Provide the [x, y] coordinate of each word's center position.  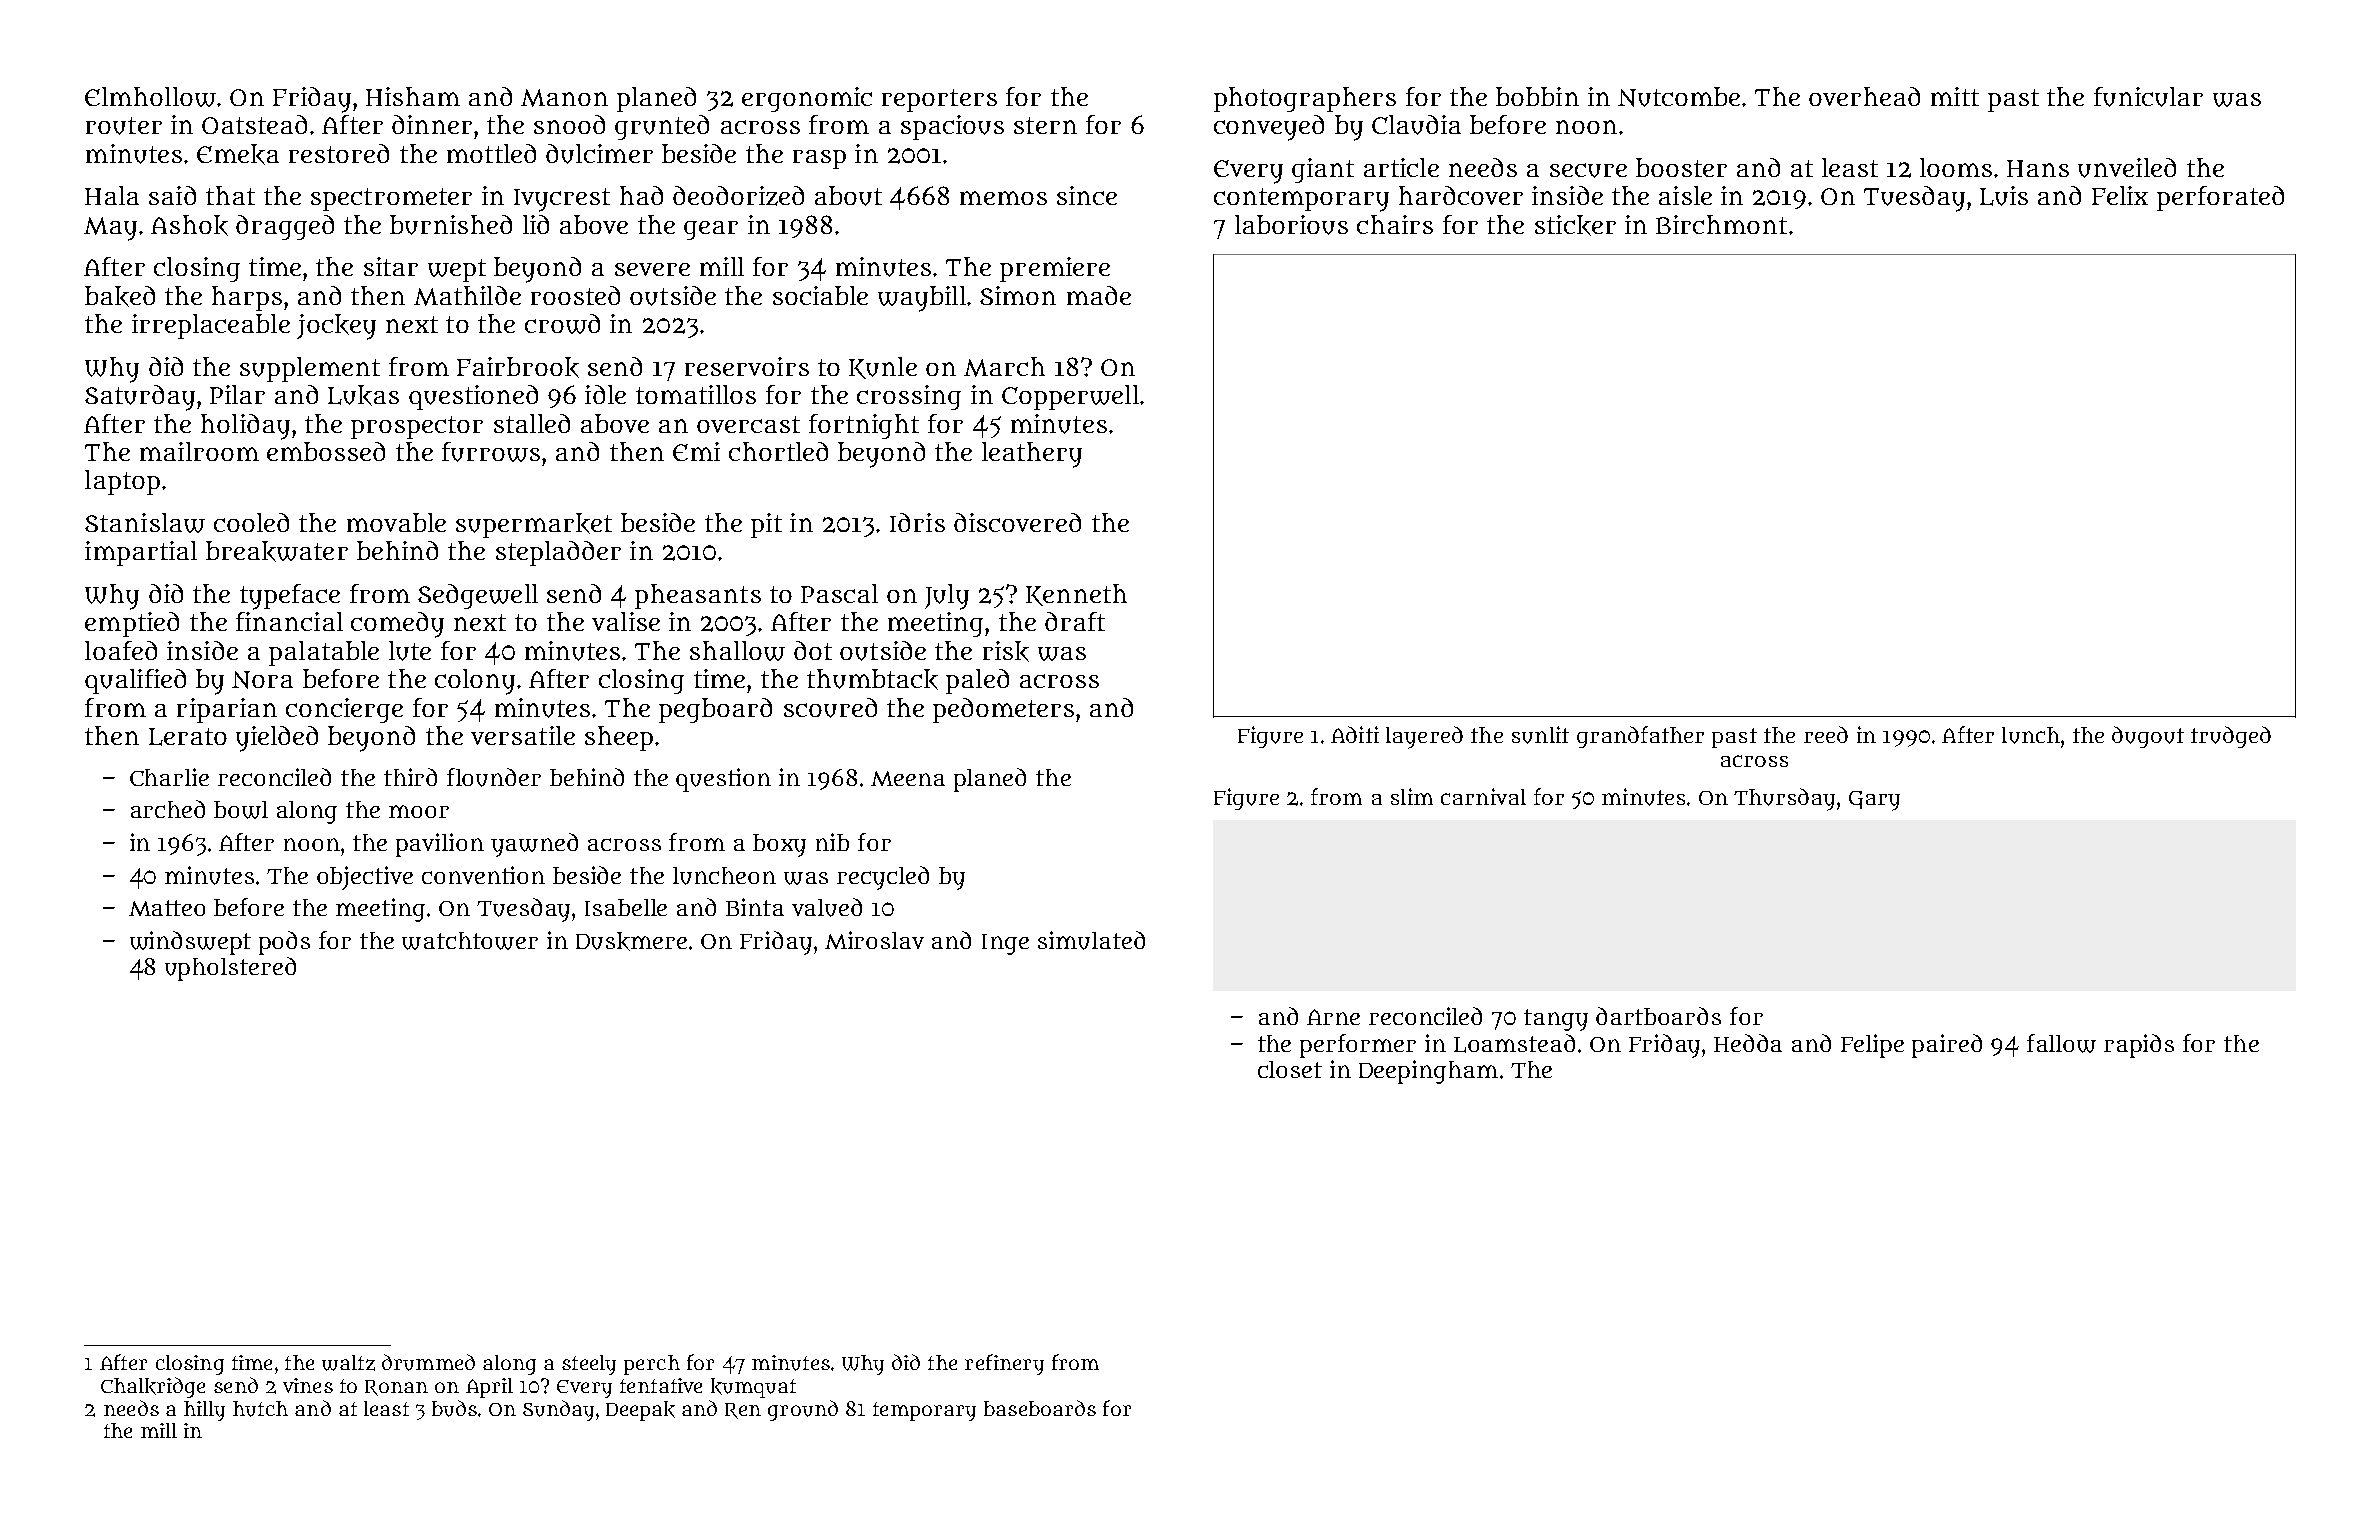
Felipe [1872, 1046]
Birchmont [1721, 224]
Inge [1005, 944]
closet [1290, 1069]
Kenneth [1076, 595]
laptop [122, 482]
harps [247, 298]
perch [652, 1365]
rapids [2139, 1046]
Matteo [167, 908]
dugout [2148, 737]
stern [1045, 125]
